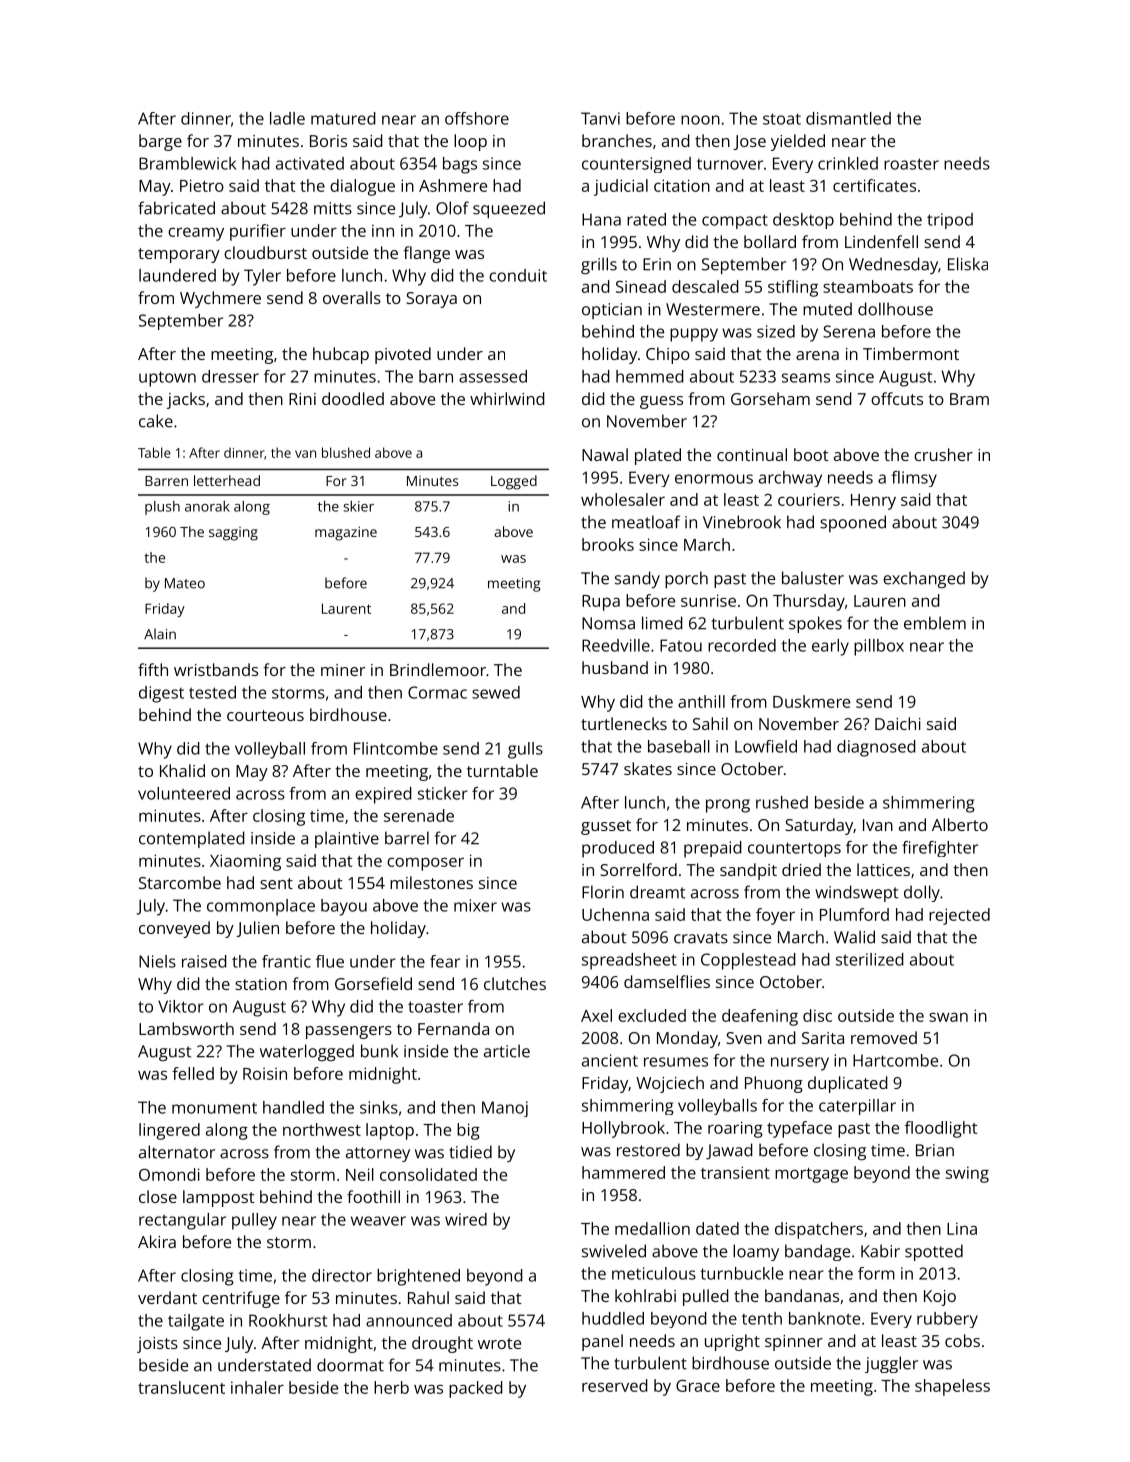 This screenshot has width=1130, height=1462. I want to click on dismantled, so click(848, 118).
